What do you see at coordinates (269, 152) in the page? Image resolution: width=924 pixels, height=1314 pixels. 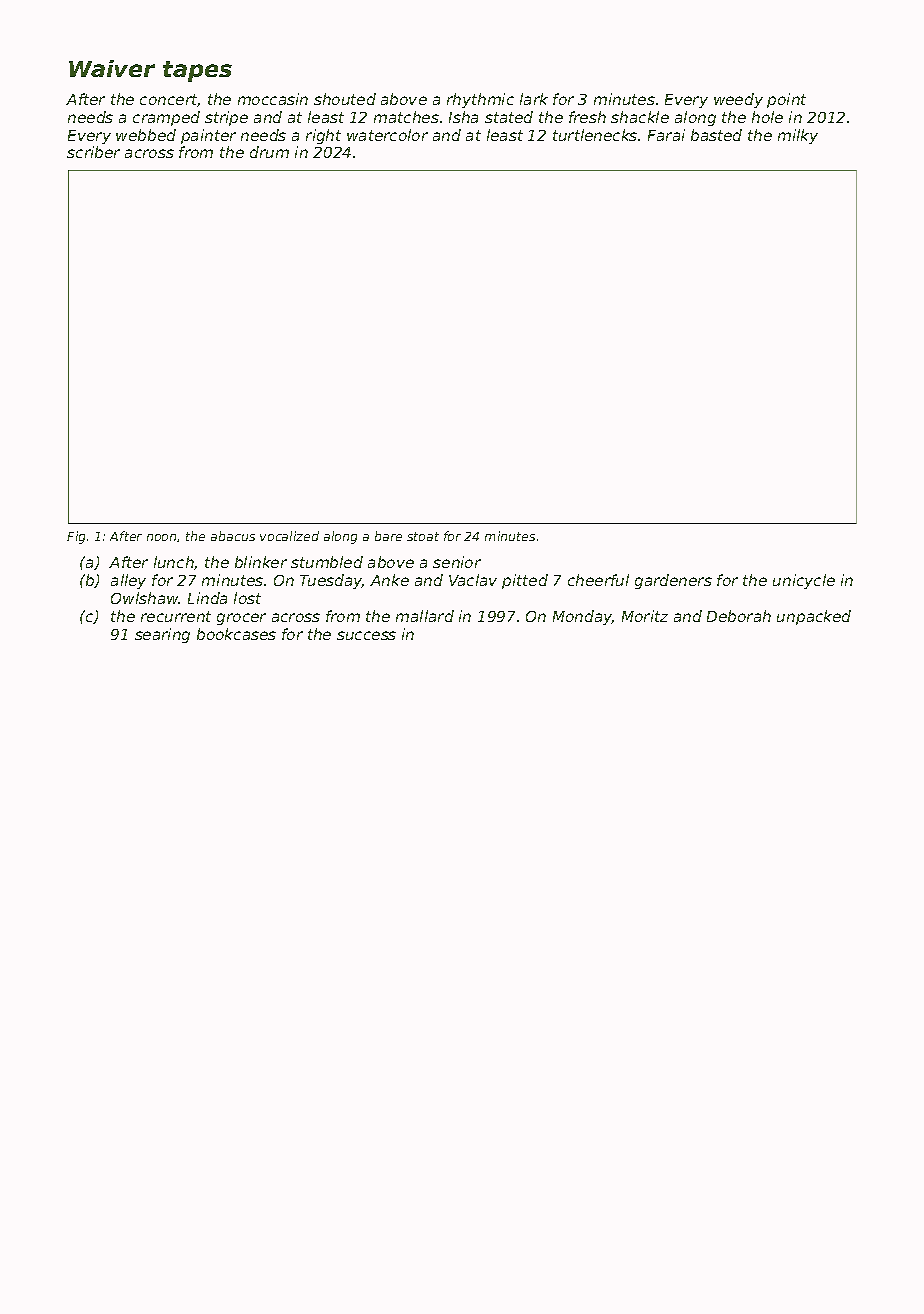 I see `drum` at bounding box center [269, 152].
